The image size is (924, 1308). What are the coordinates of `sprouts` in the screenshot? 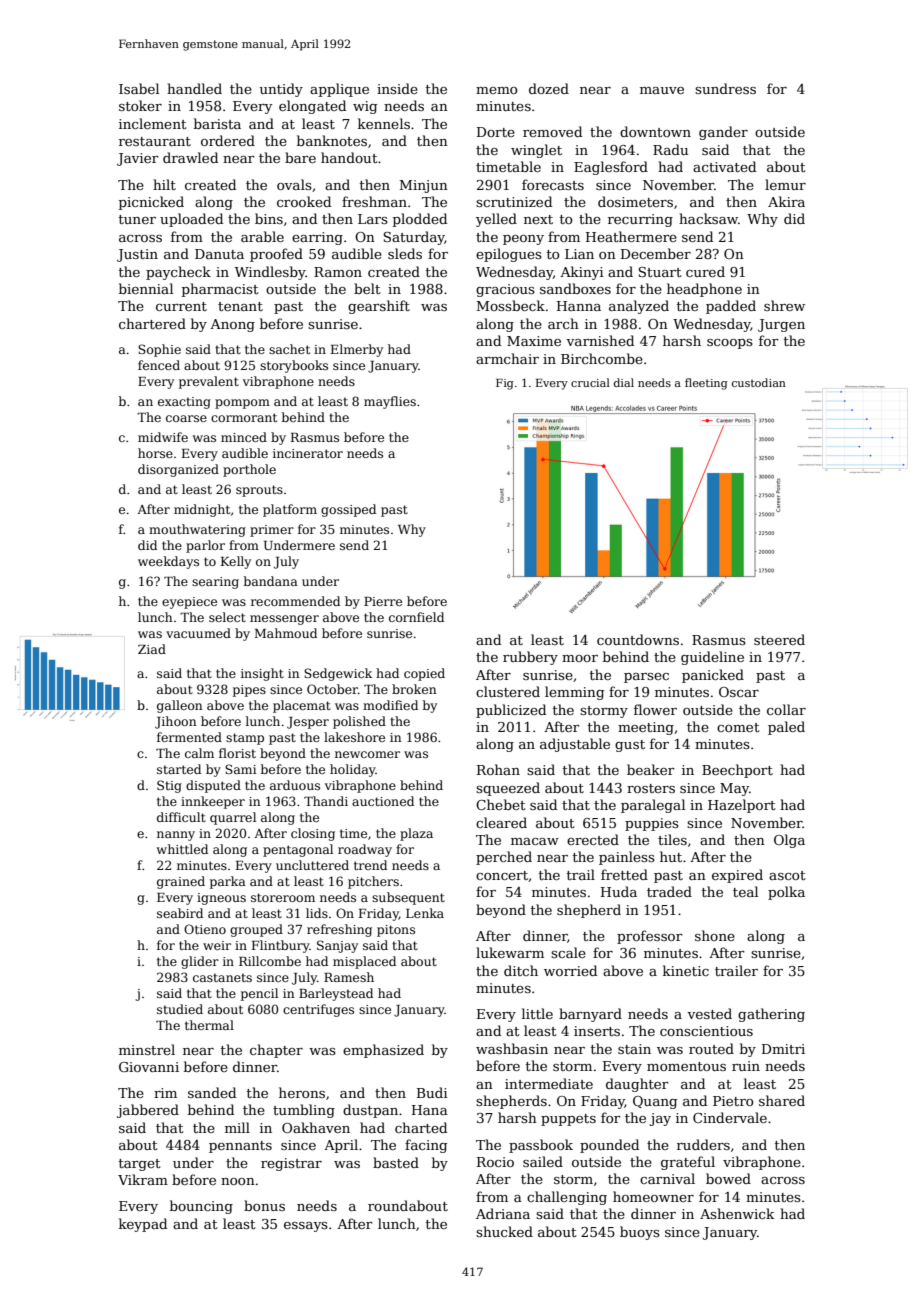 It's located at (259, 491).
